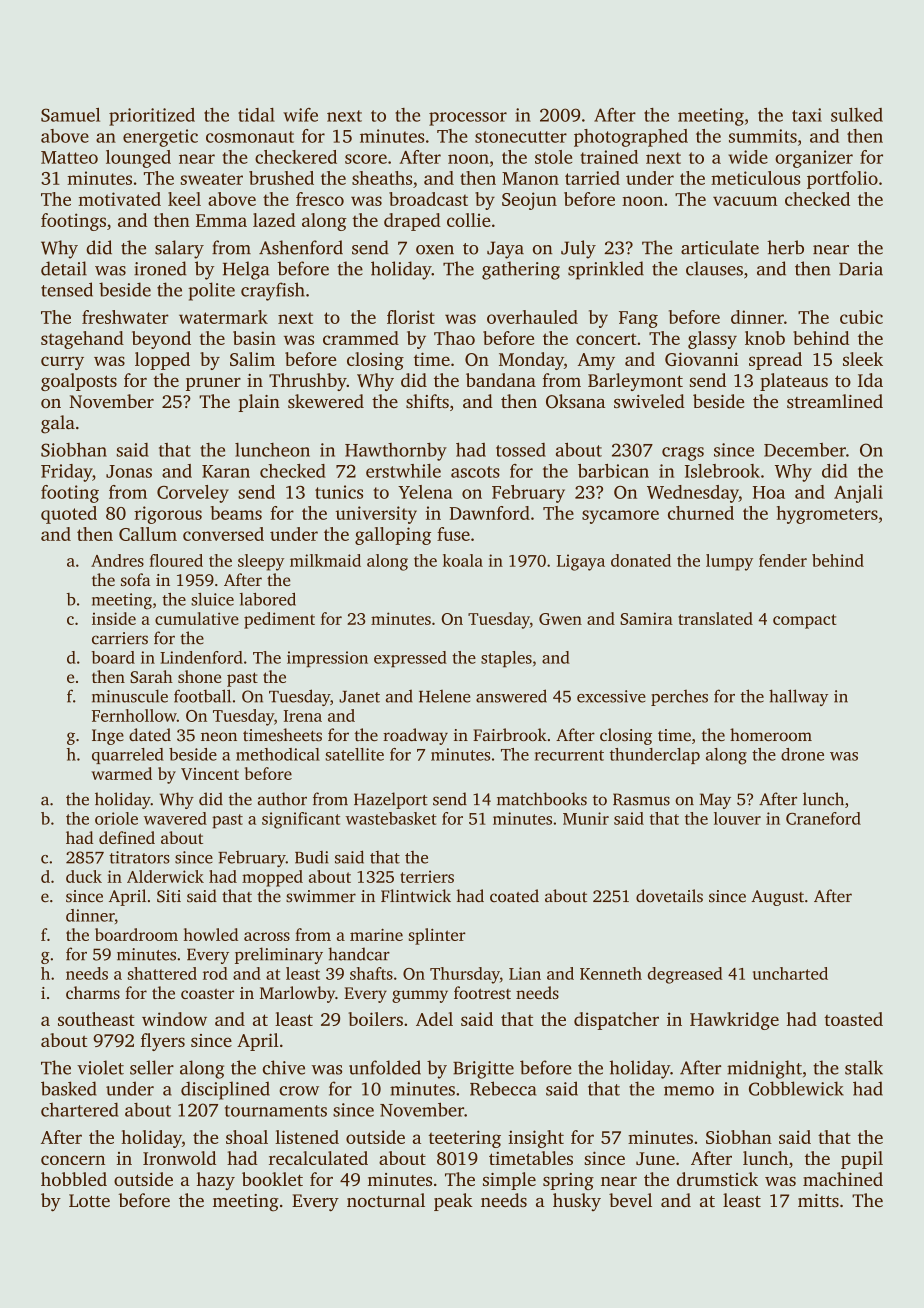 Image resolution: width=924 pixels, height=1308 pixels. Describe the element at coordinates (210, 774) in the screenshot. I see `Vincent` at that location.
